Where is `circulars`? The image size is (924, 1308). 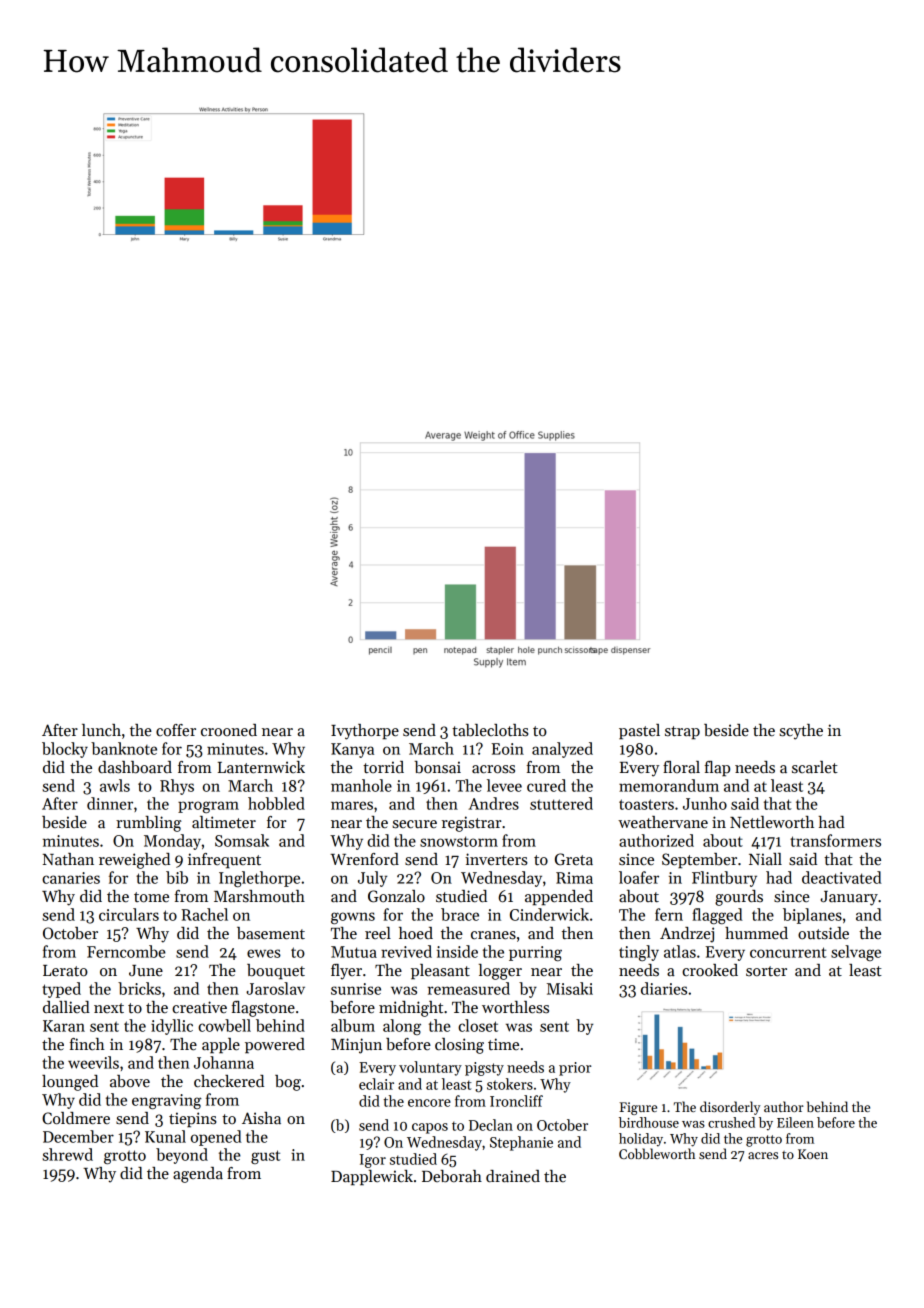
circulars is located at coordinates (129, 914).
